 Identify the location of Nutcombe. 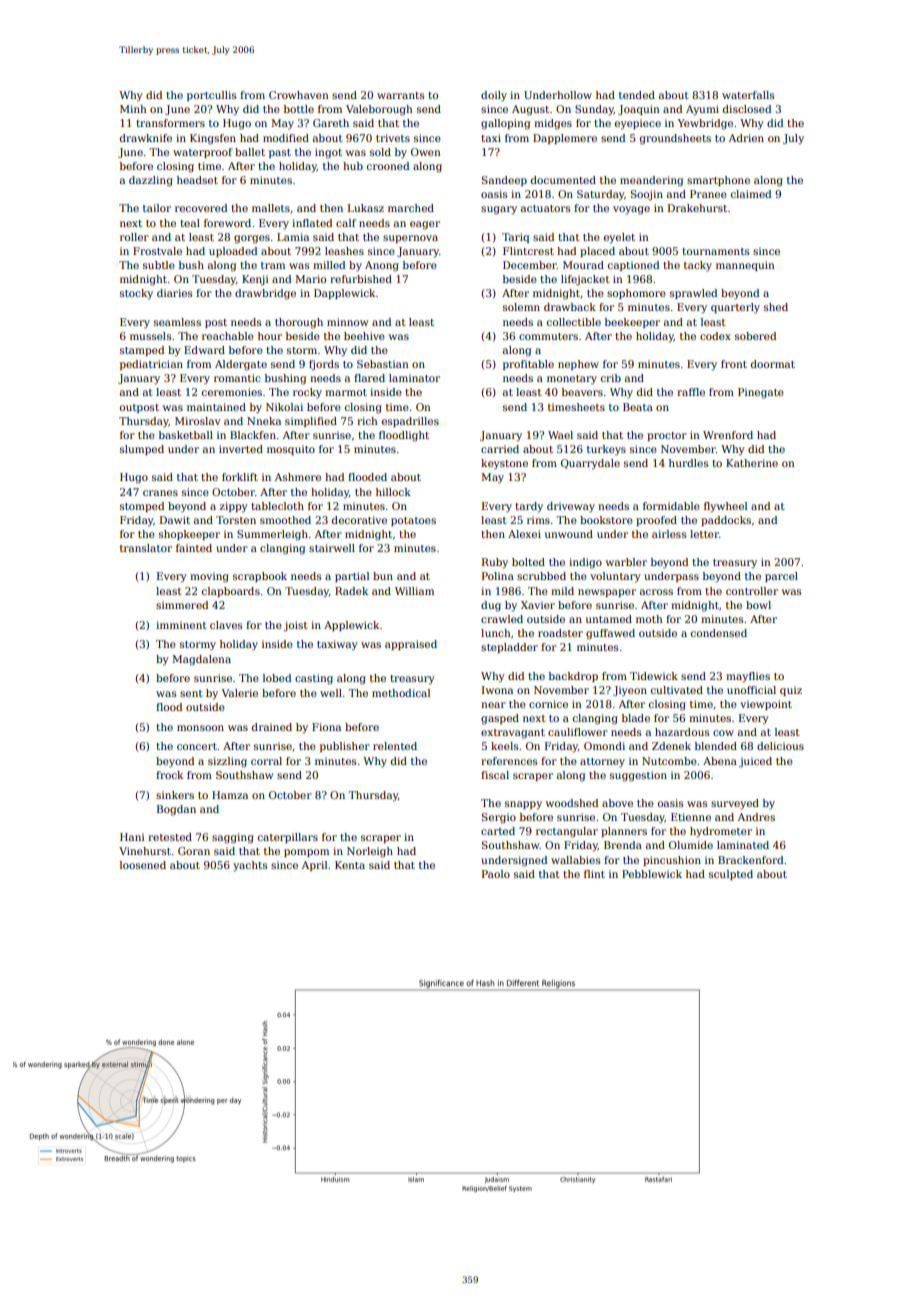
(669, 761).
